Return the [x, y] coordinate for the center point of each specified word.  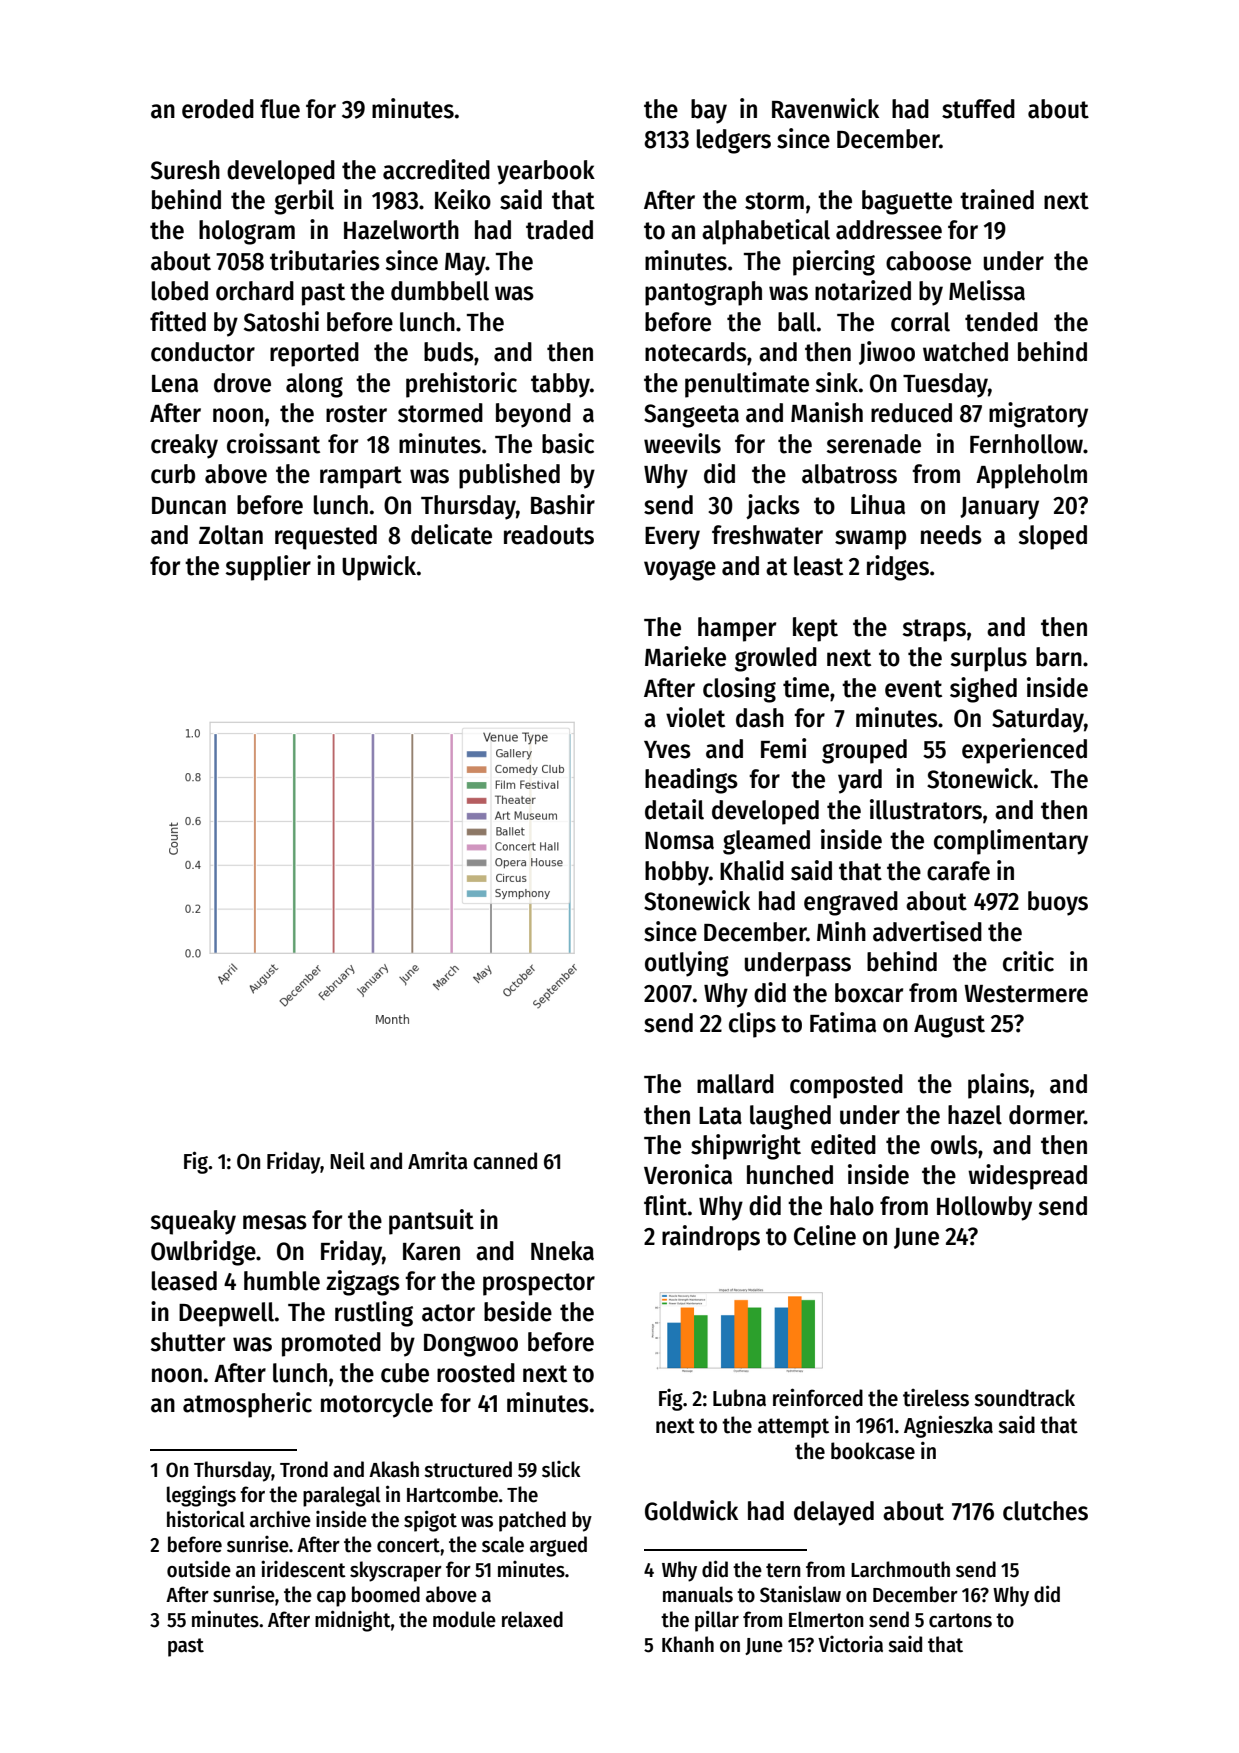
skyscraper [396, 1571]
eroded [218, 109]
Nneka [562, 1251]
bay [709, 111]
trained [997, 199]
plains [998, 1086]
